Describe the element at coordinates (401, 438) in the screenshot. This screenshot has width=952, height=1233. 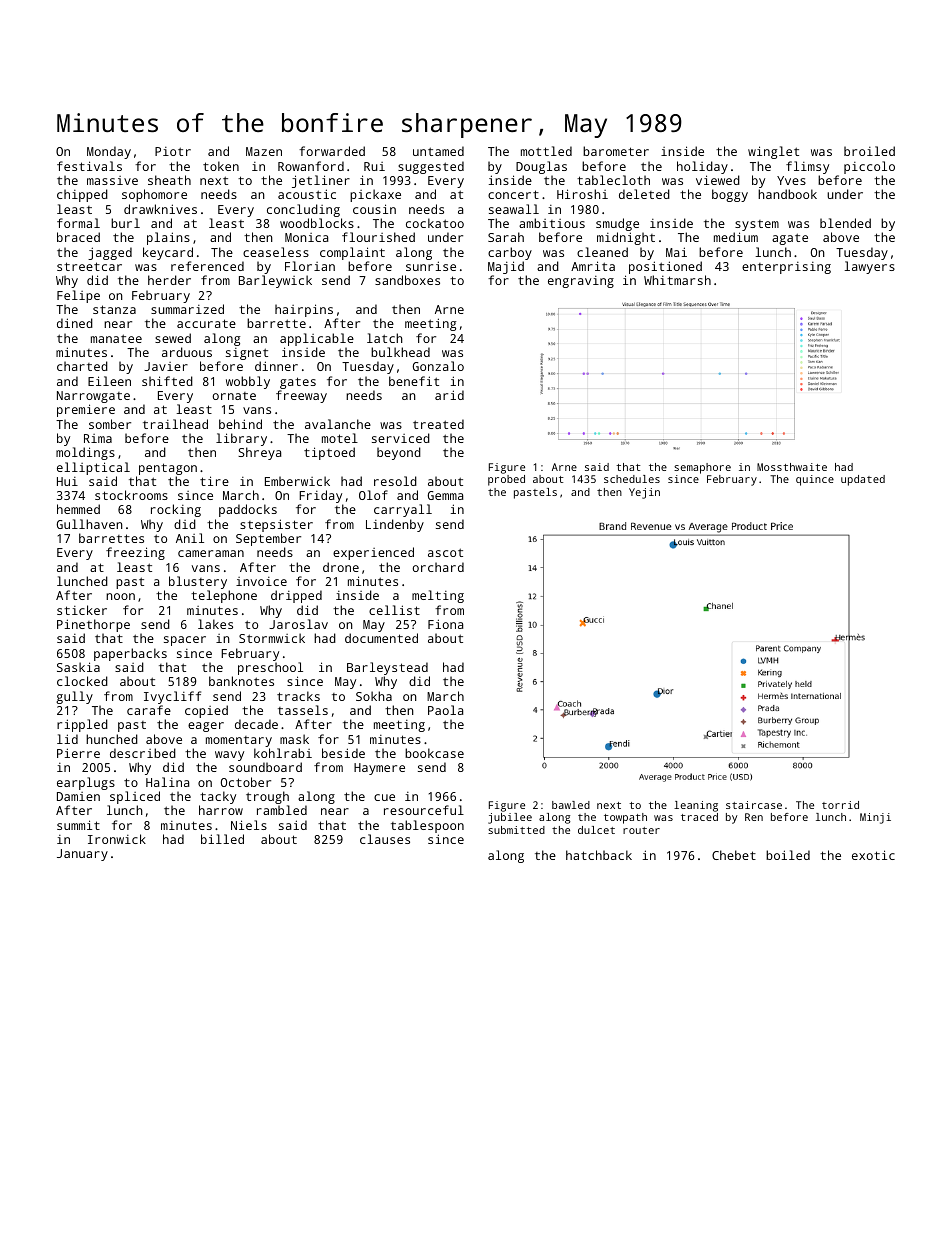
I see `serviced` at that location.
